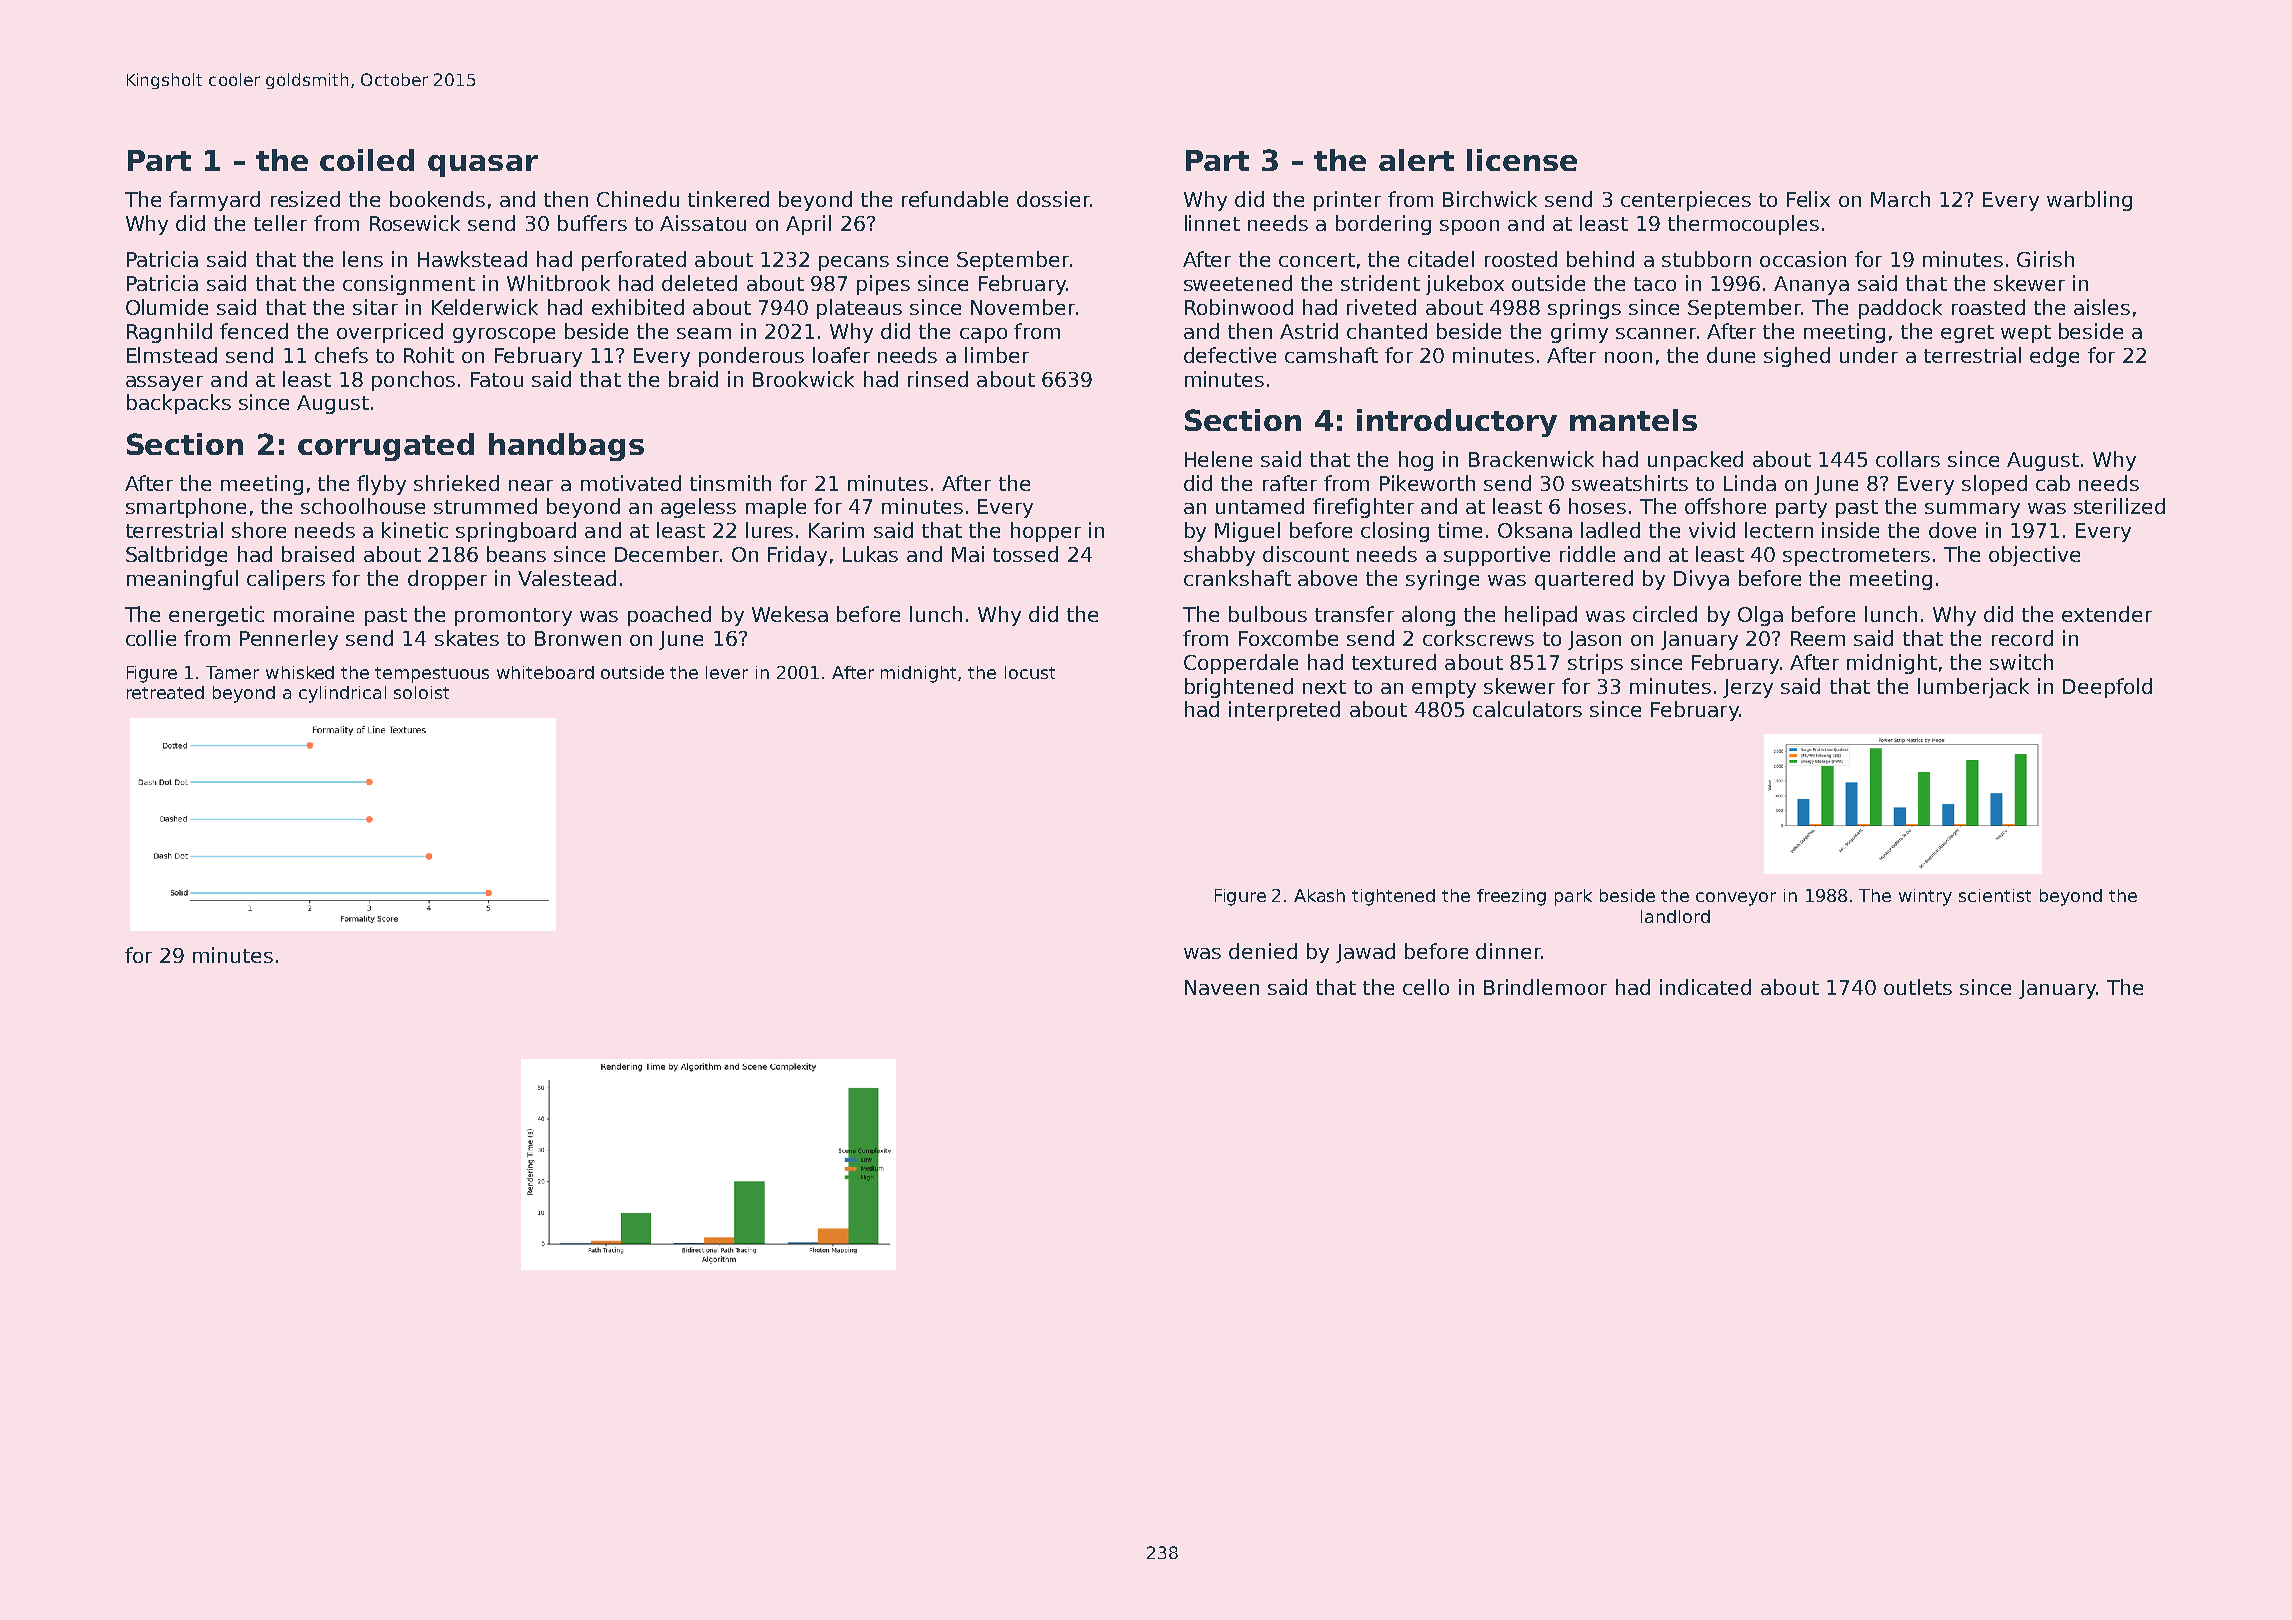  I want to click on printer, so click(1347, 201).
